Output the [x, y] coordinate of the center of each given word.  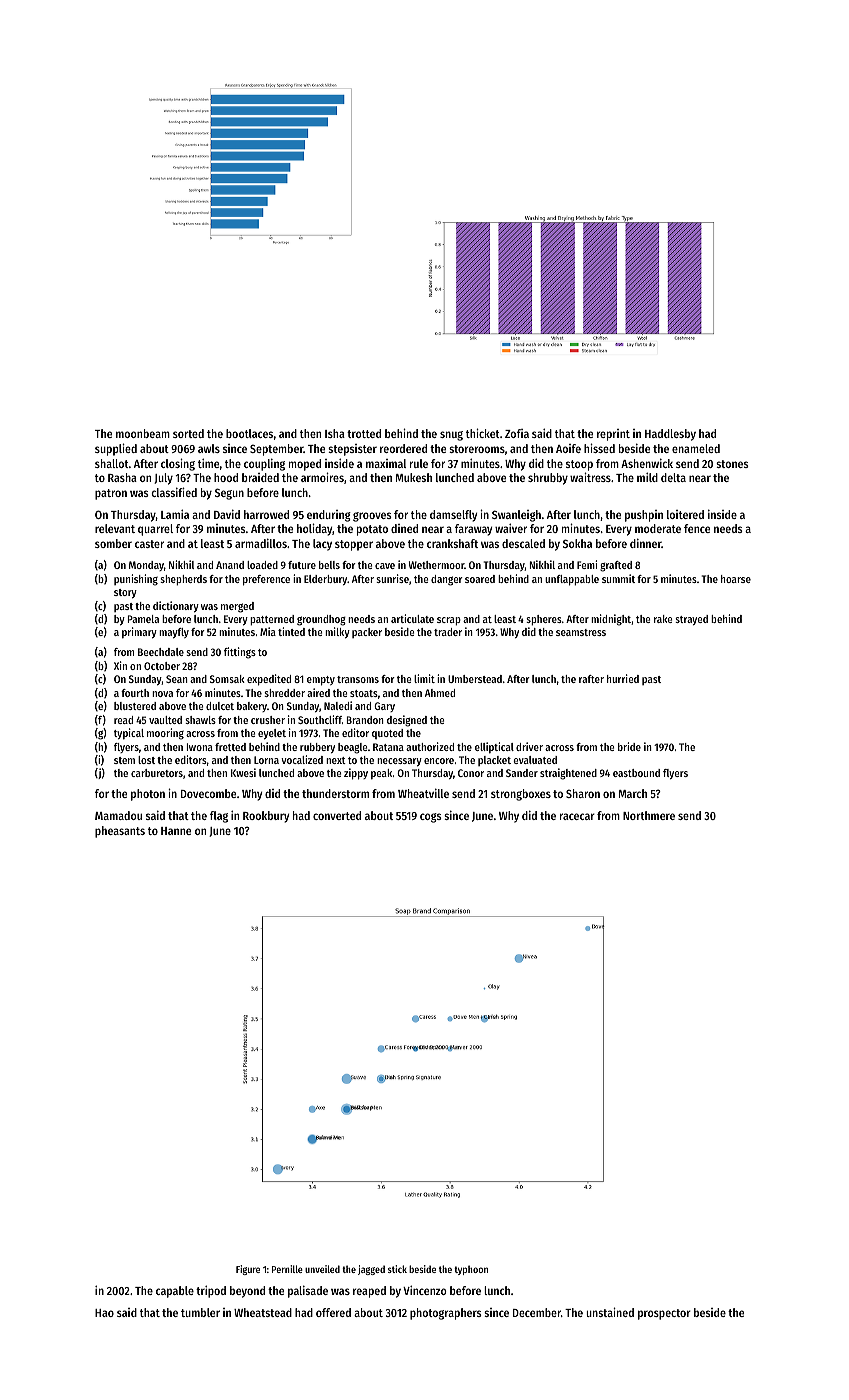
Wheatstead [263, 1312]
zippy [356, 774]
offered [333, 1312]
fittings [240, 653]
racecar [577, 816]
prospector [664, 1314]
